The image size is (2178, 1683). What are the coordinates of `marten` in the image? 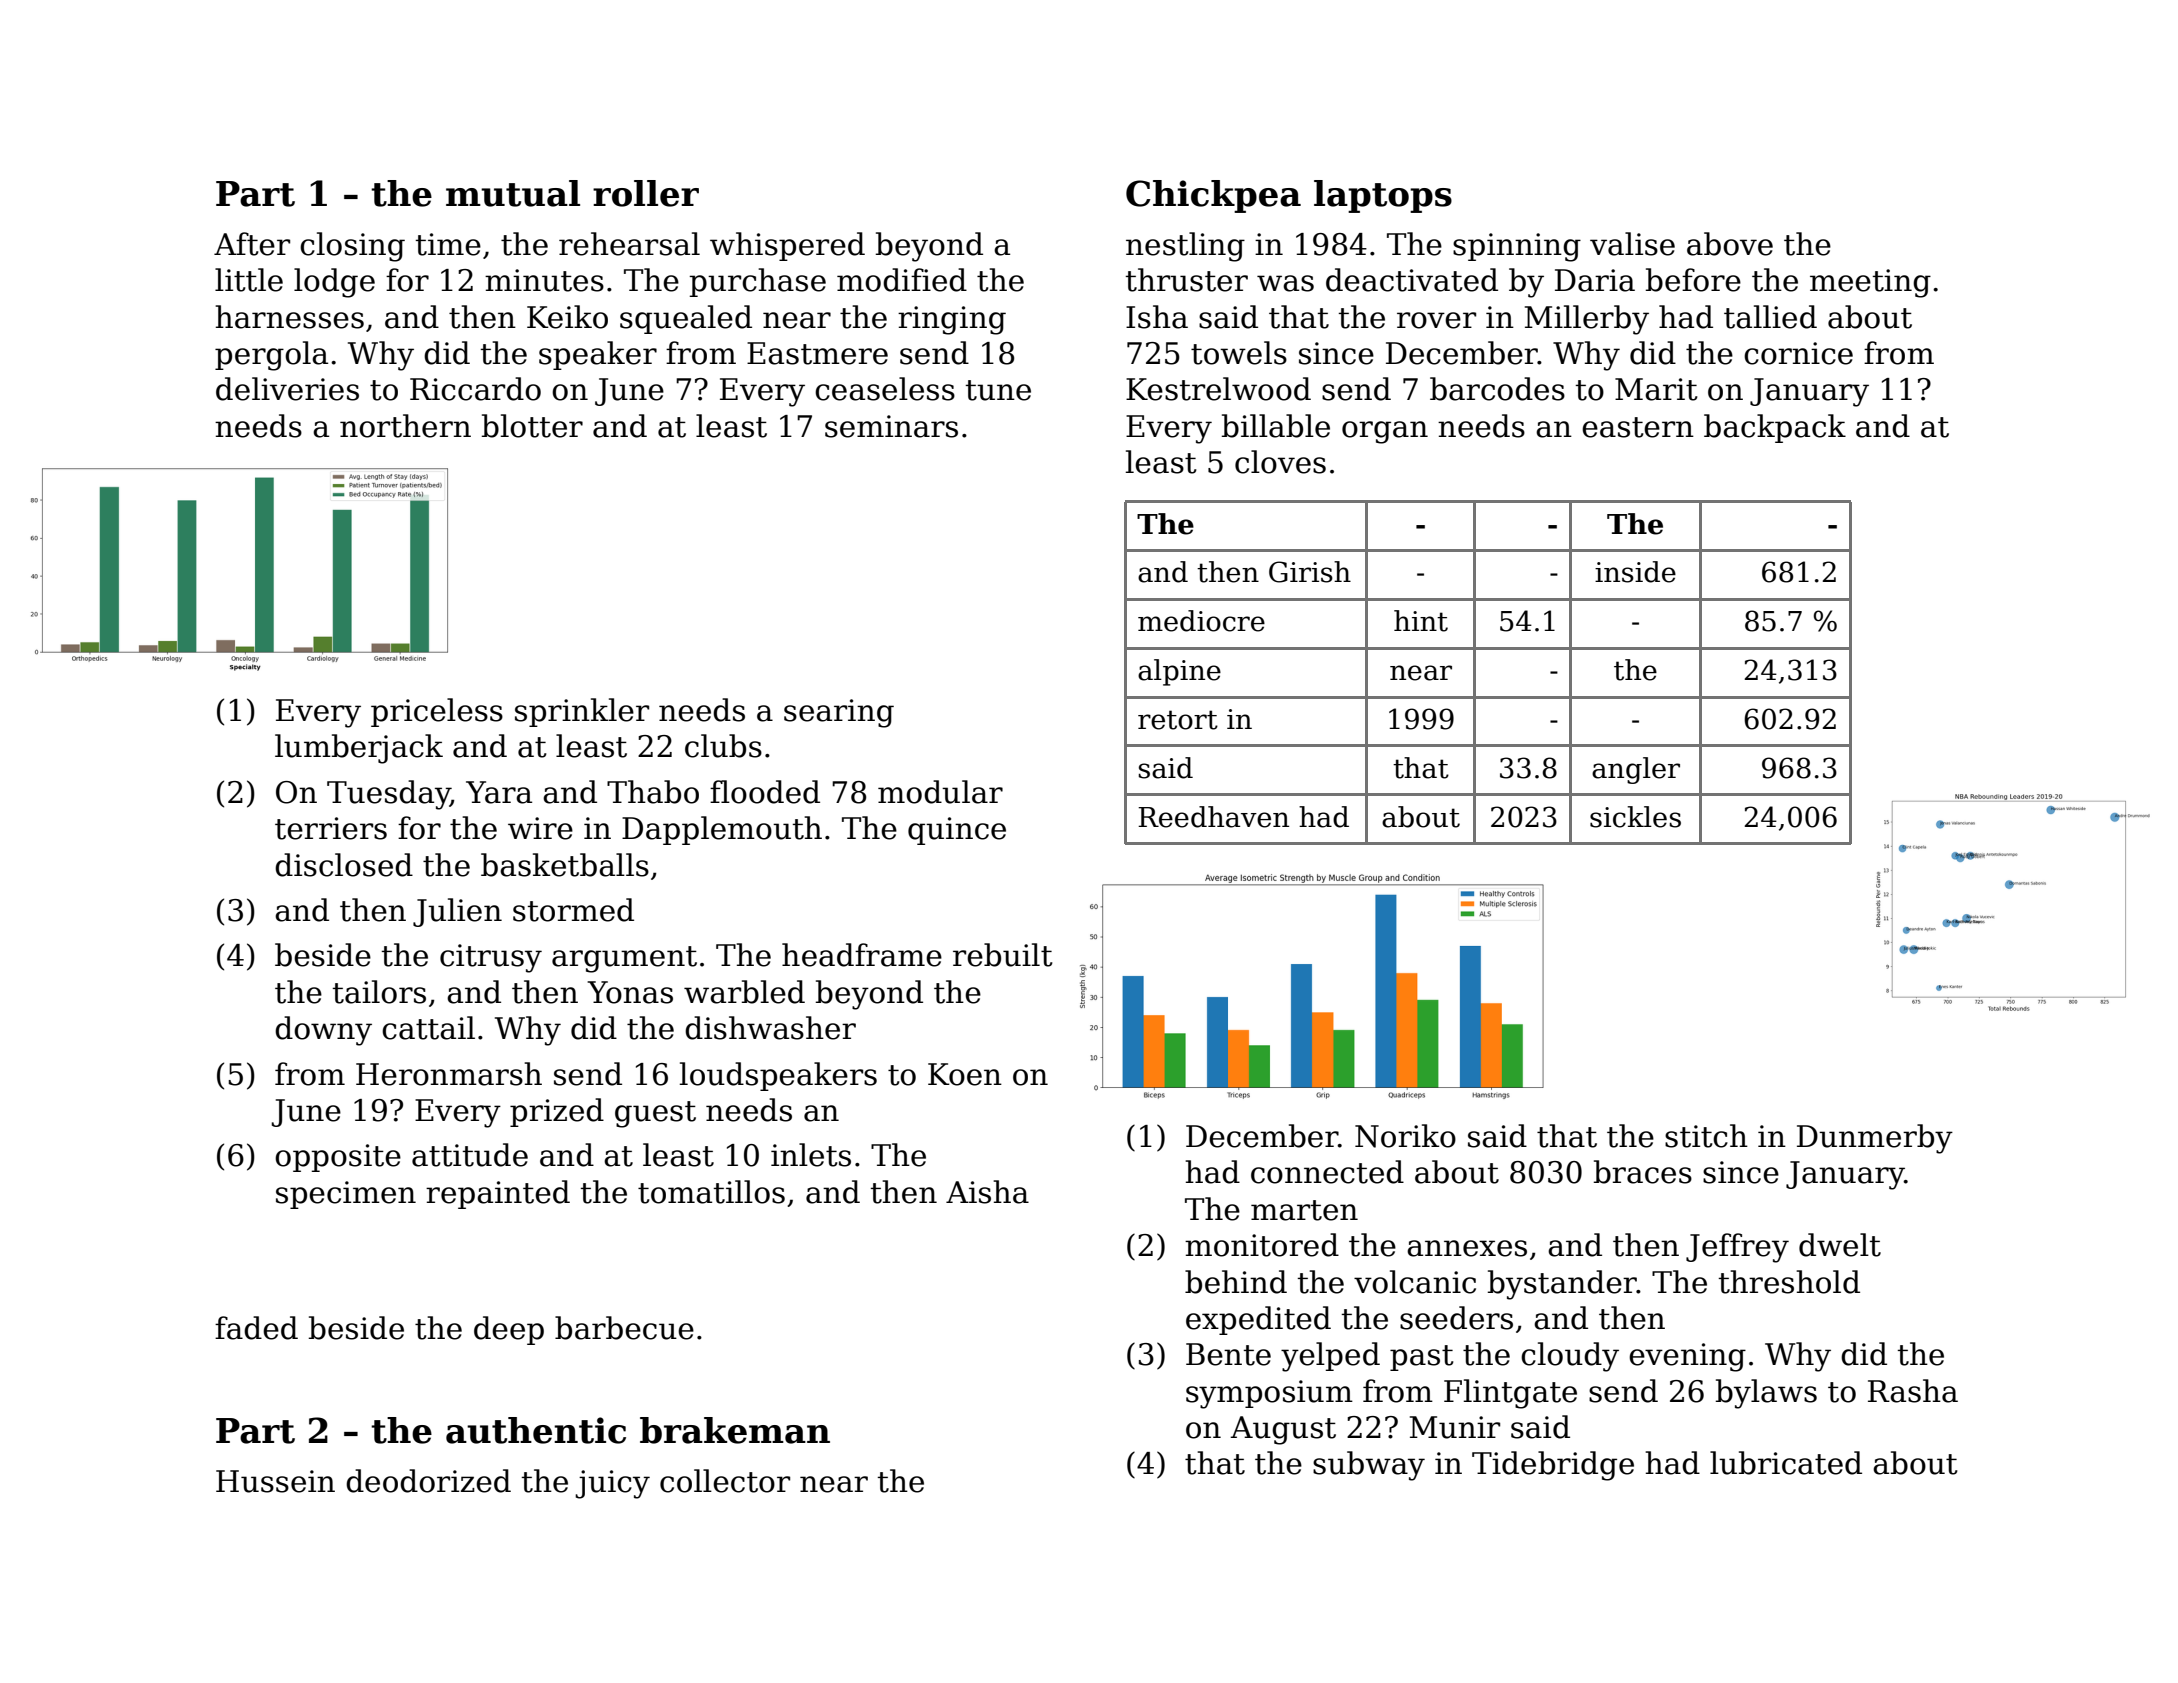 It's located at (1304, 1210).
